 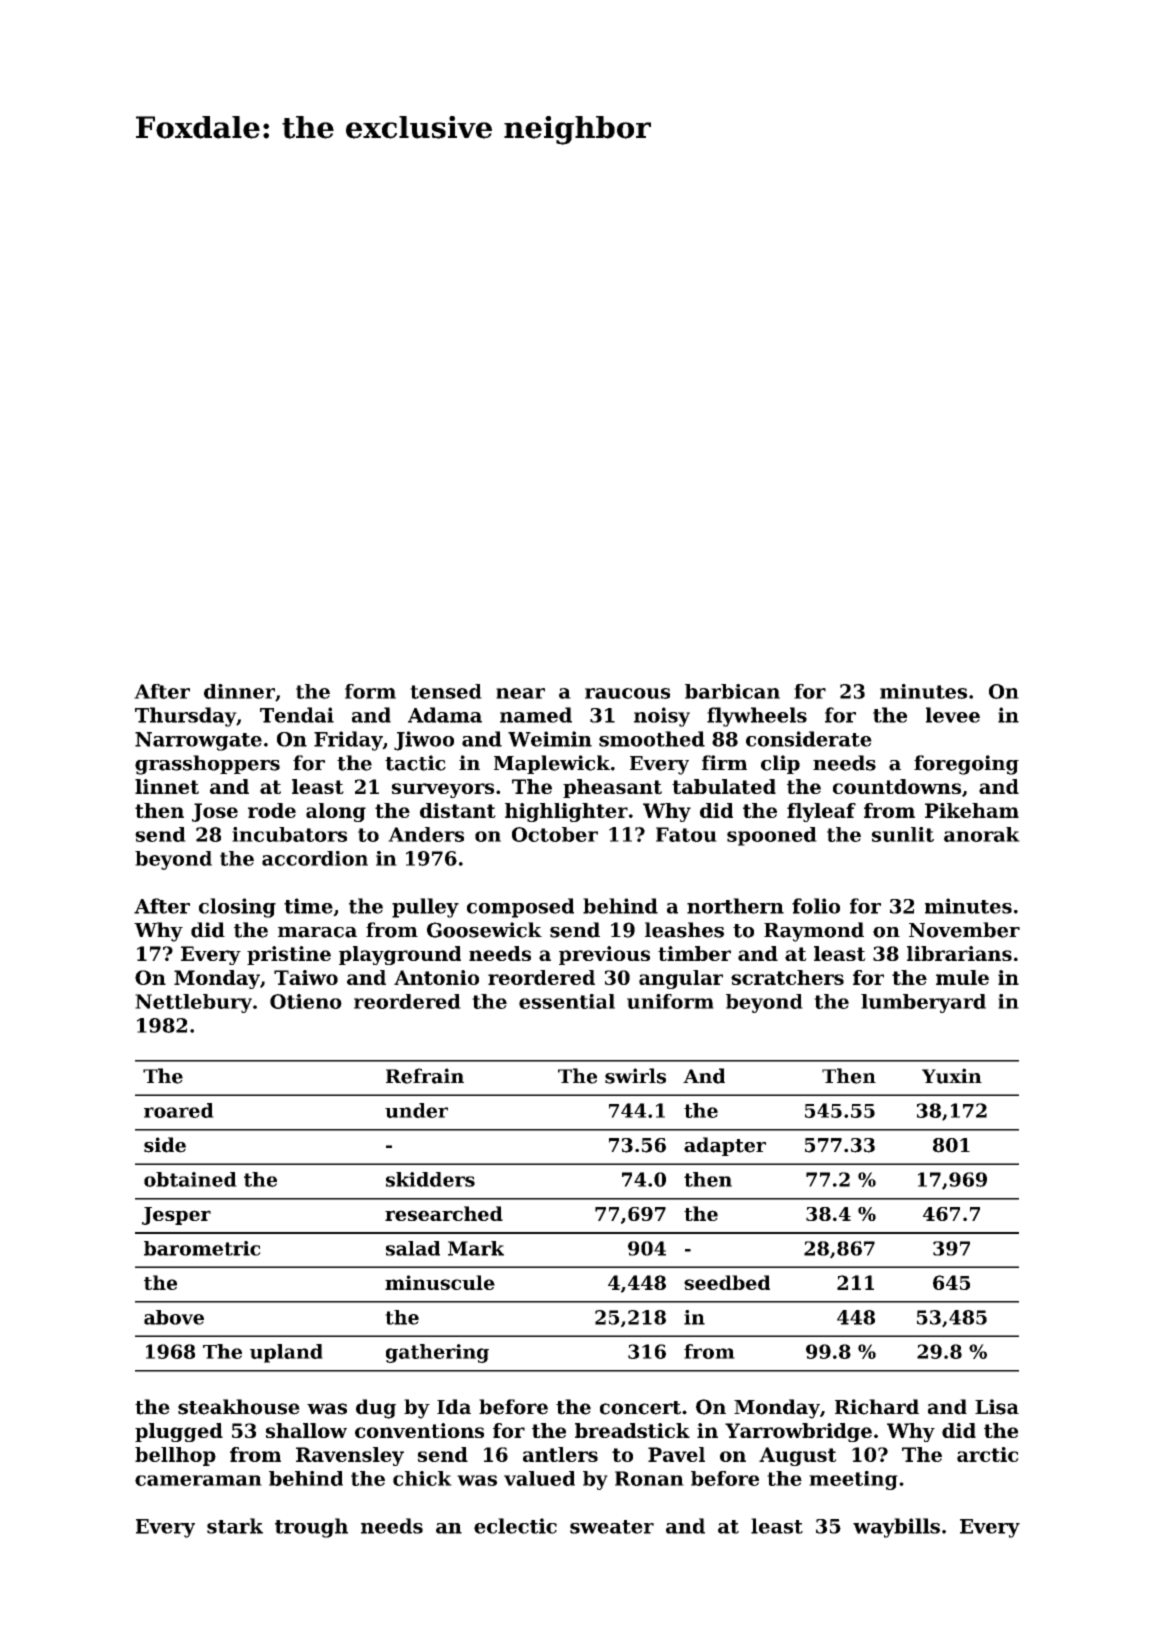 What do you see at coordinates (520, 693) in the screenshot?
I see `near` at bounding box center [520, 693].
